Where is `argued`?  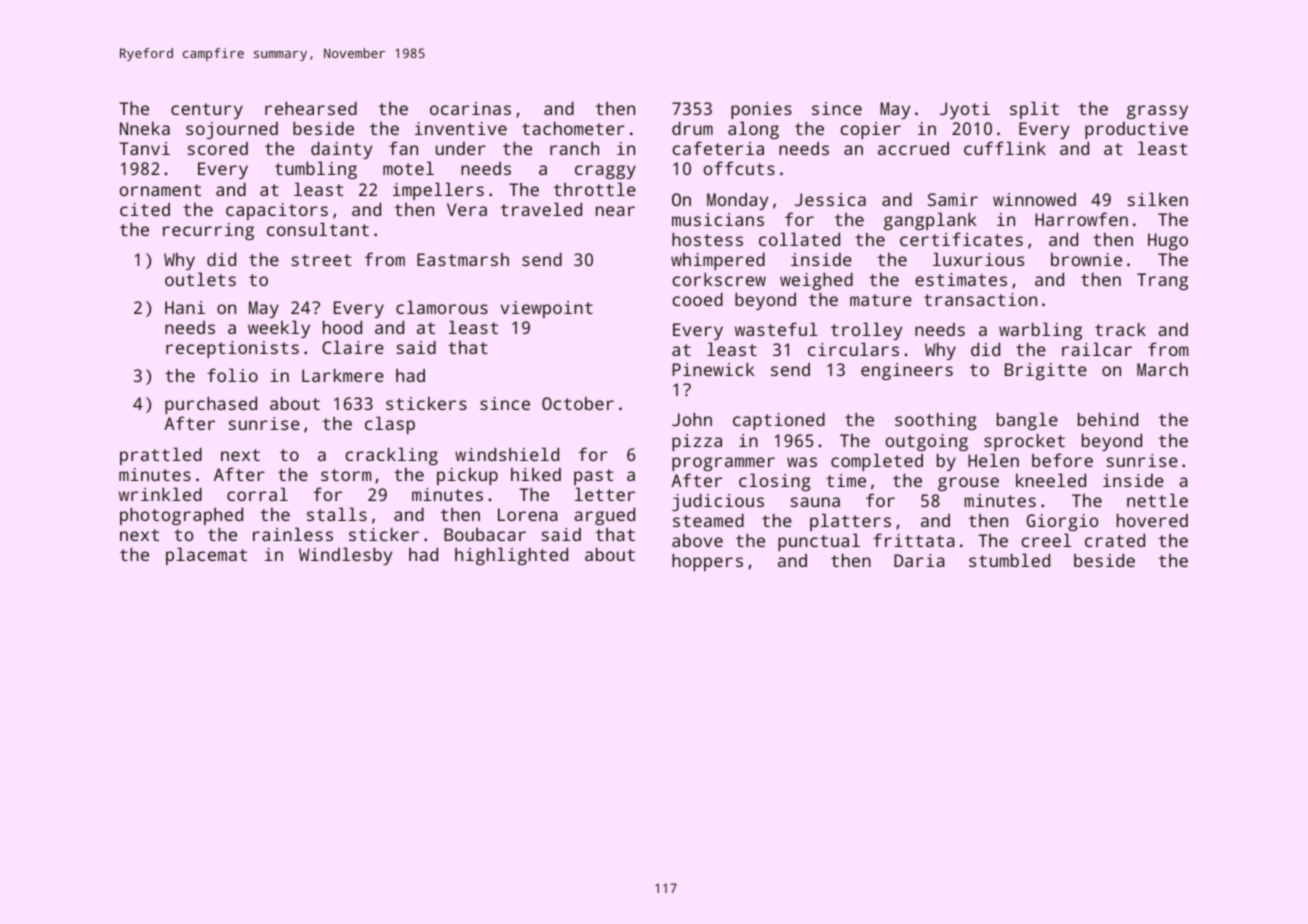
argued is located at coordinates (604, 516).
